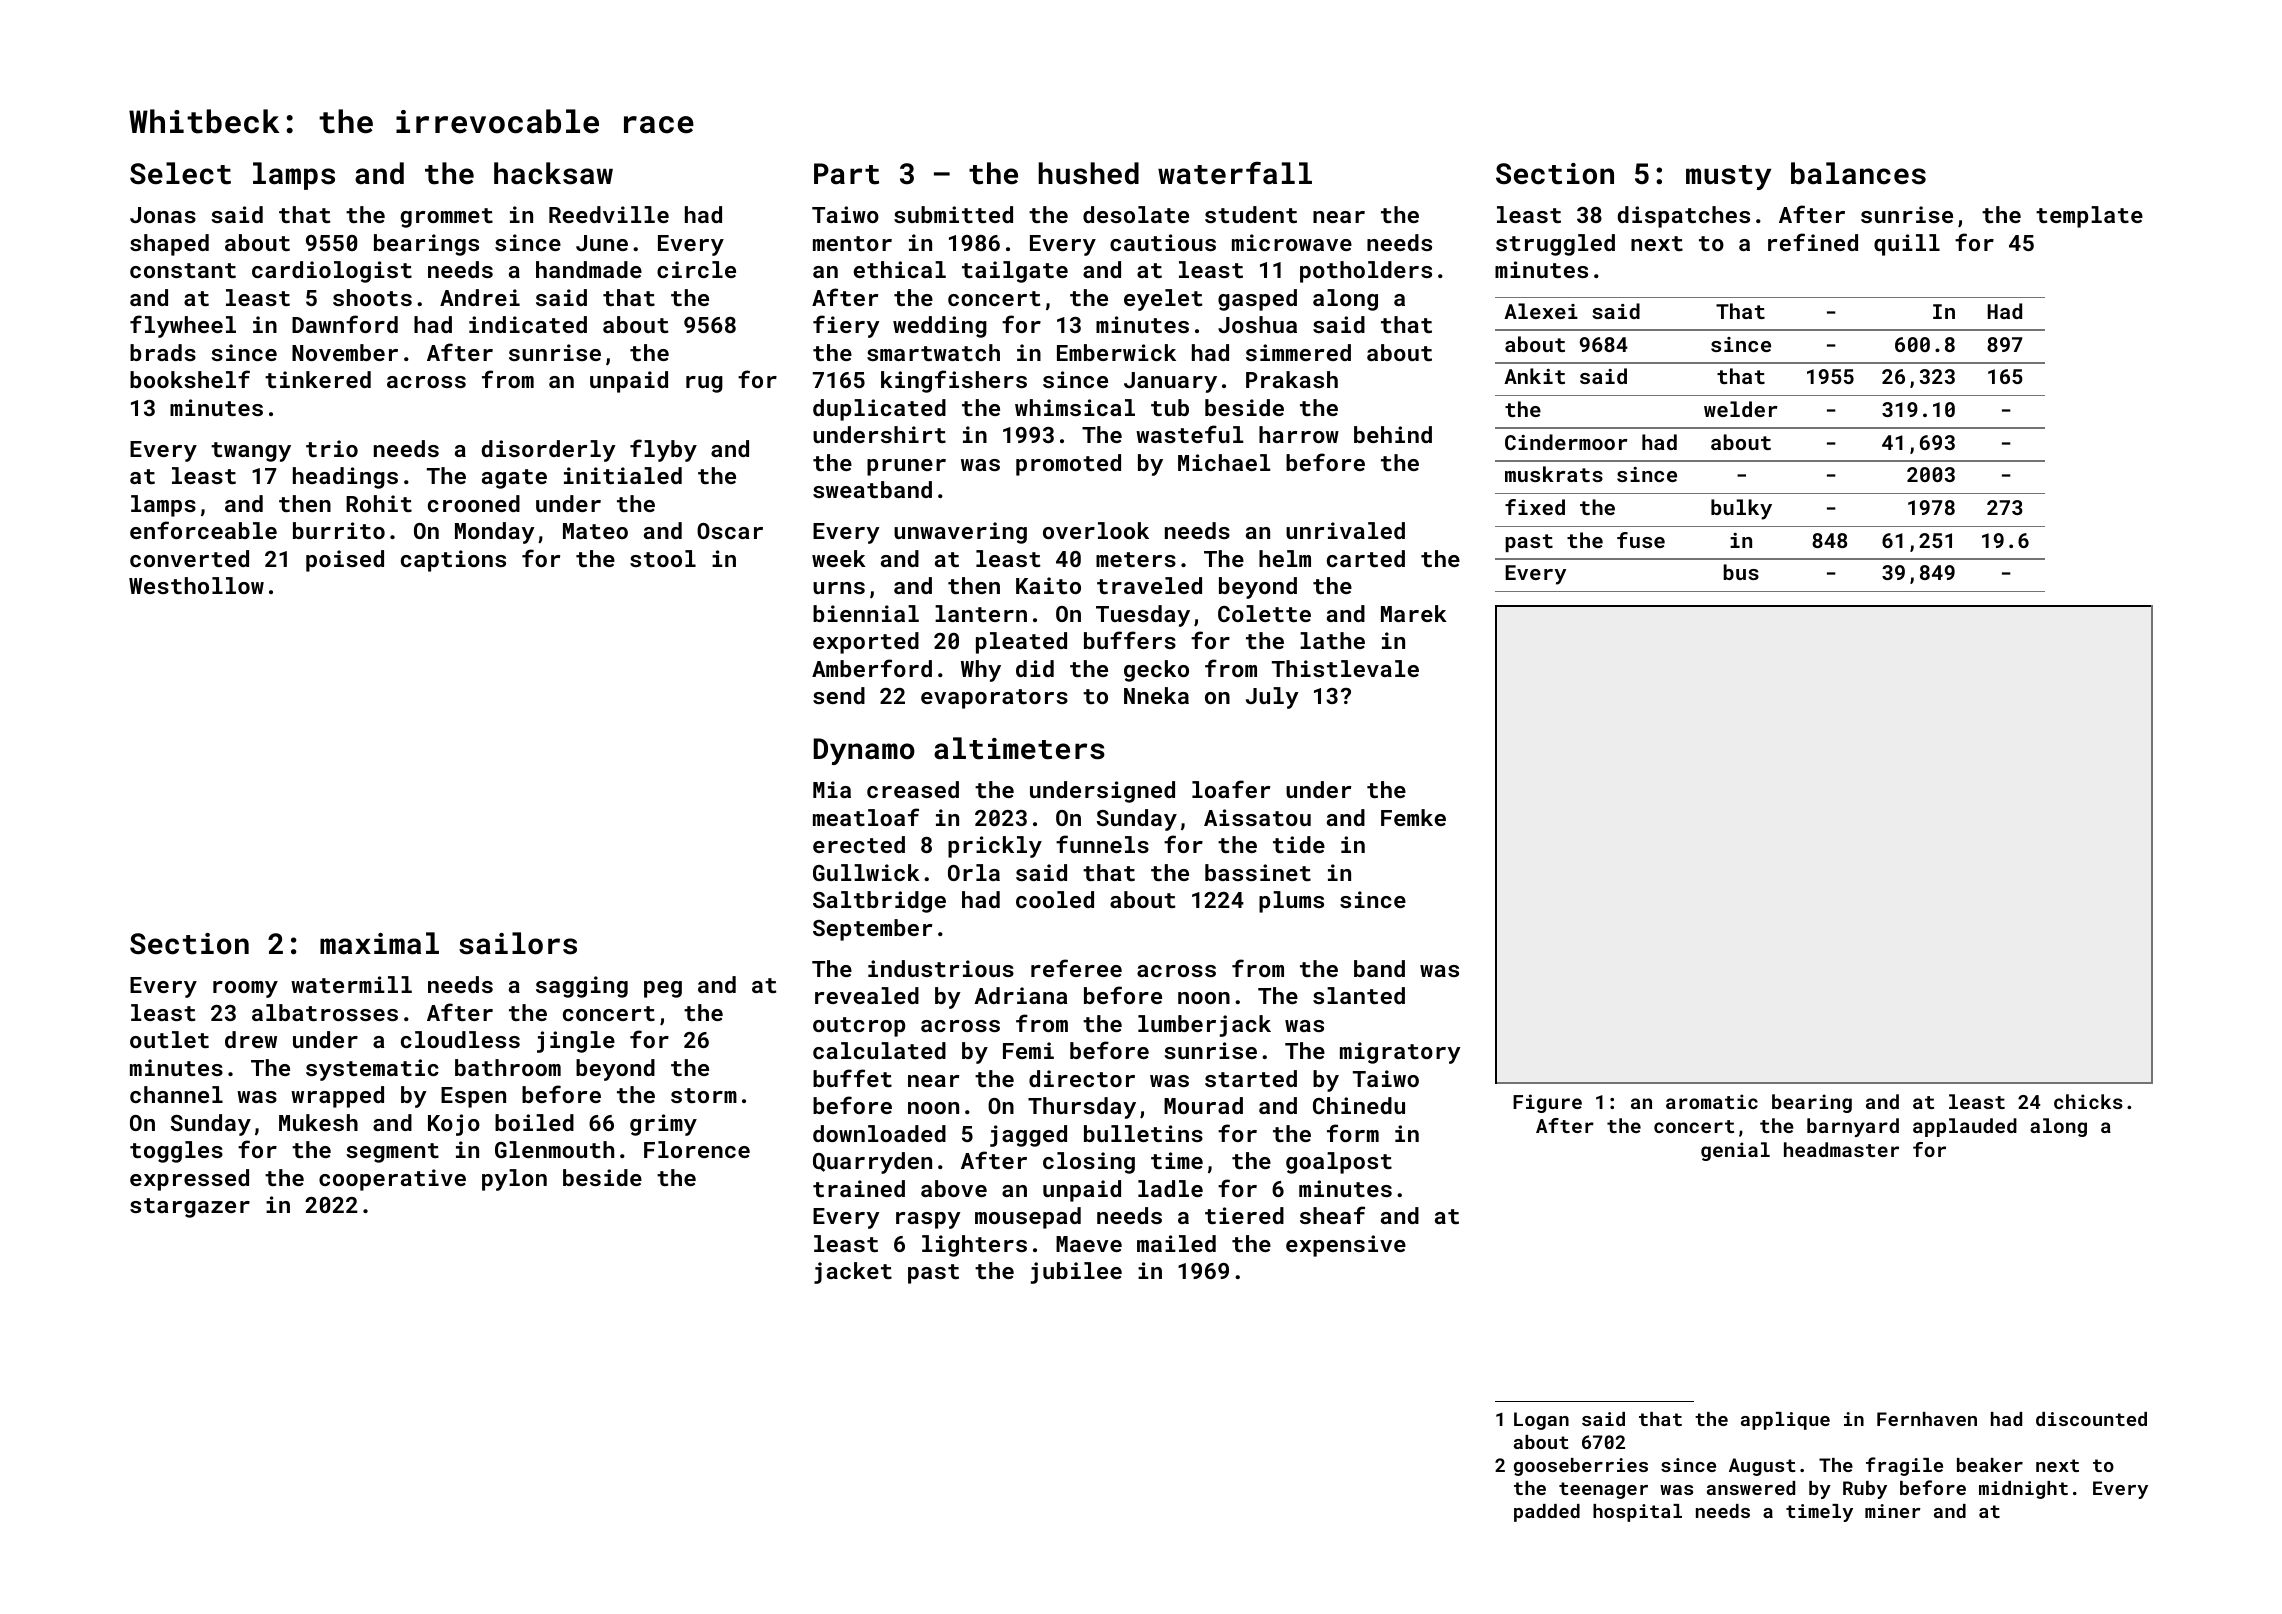  What do you see at coordinates (940, 327) in the screenshot?
I see `wedding` at bounding box center [940, 327].
